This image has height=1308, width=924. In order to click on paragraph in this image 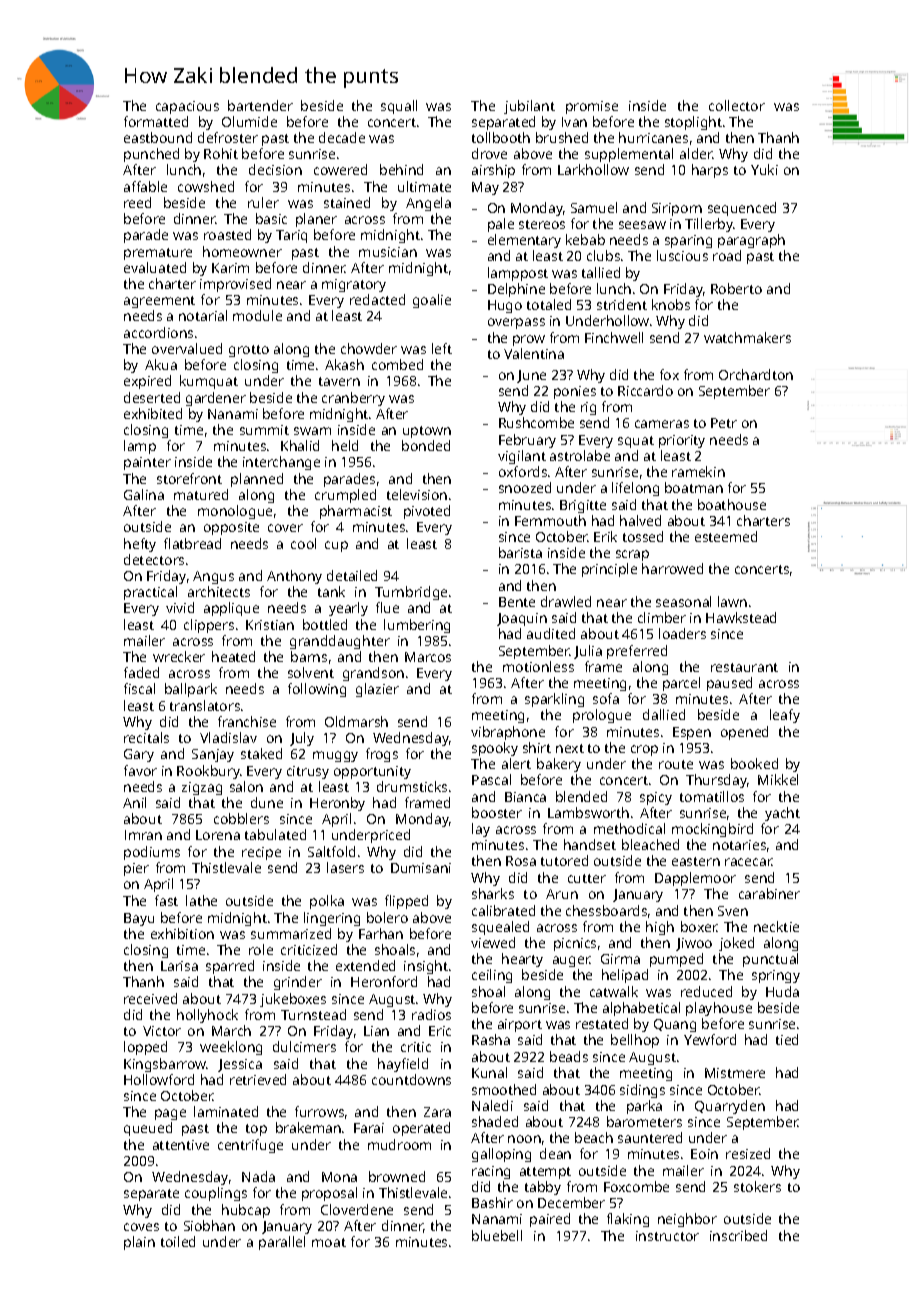, I will do `click(751, 241)`.
